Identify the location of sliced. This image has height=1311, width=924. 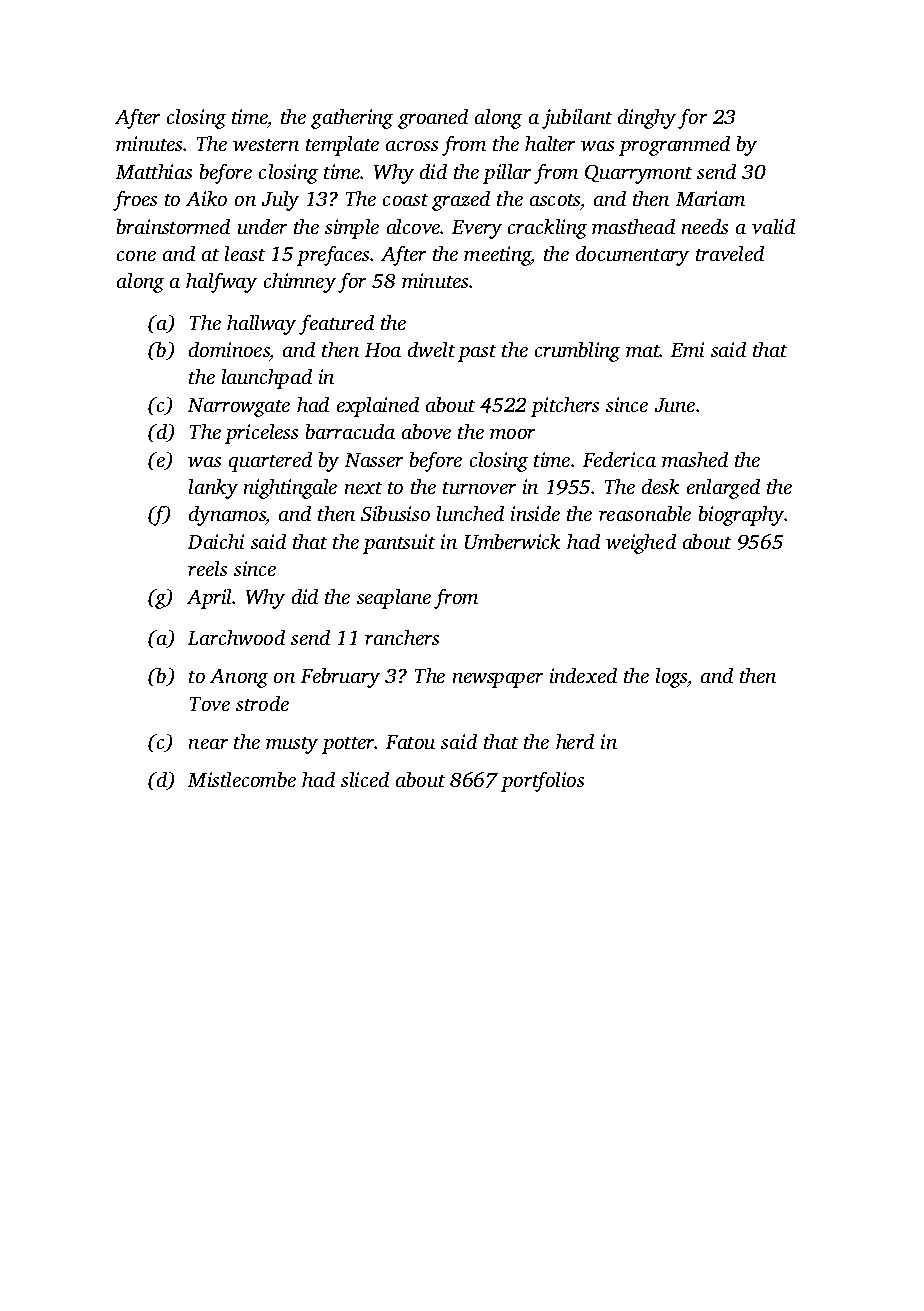
(365, 779).
